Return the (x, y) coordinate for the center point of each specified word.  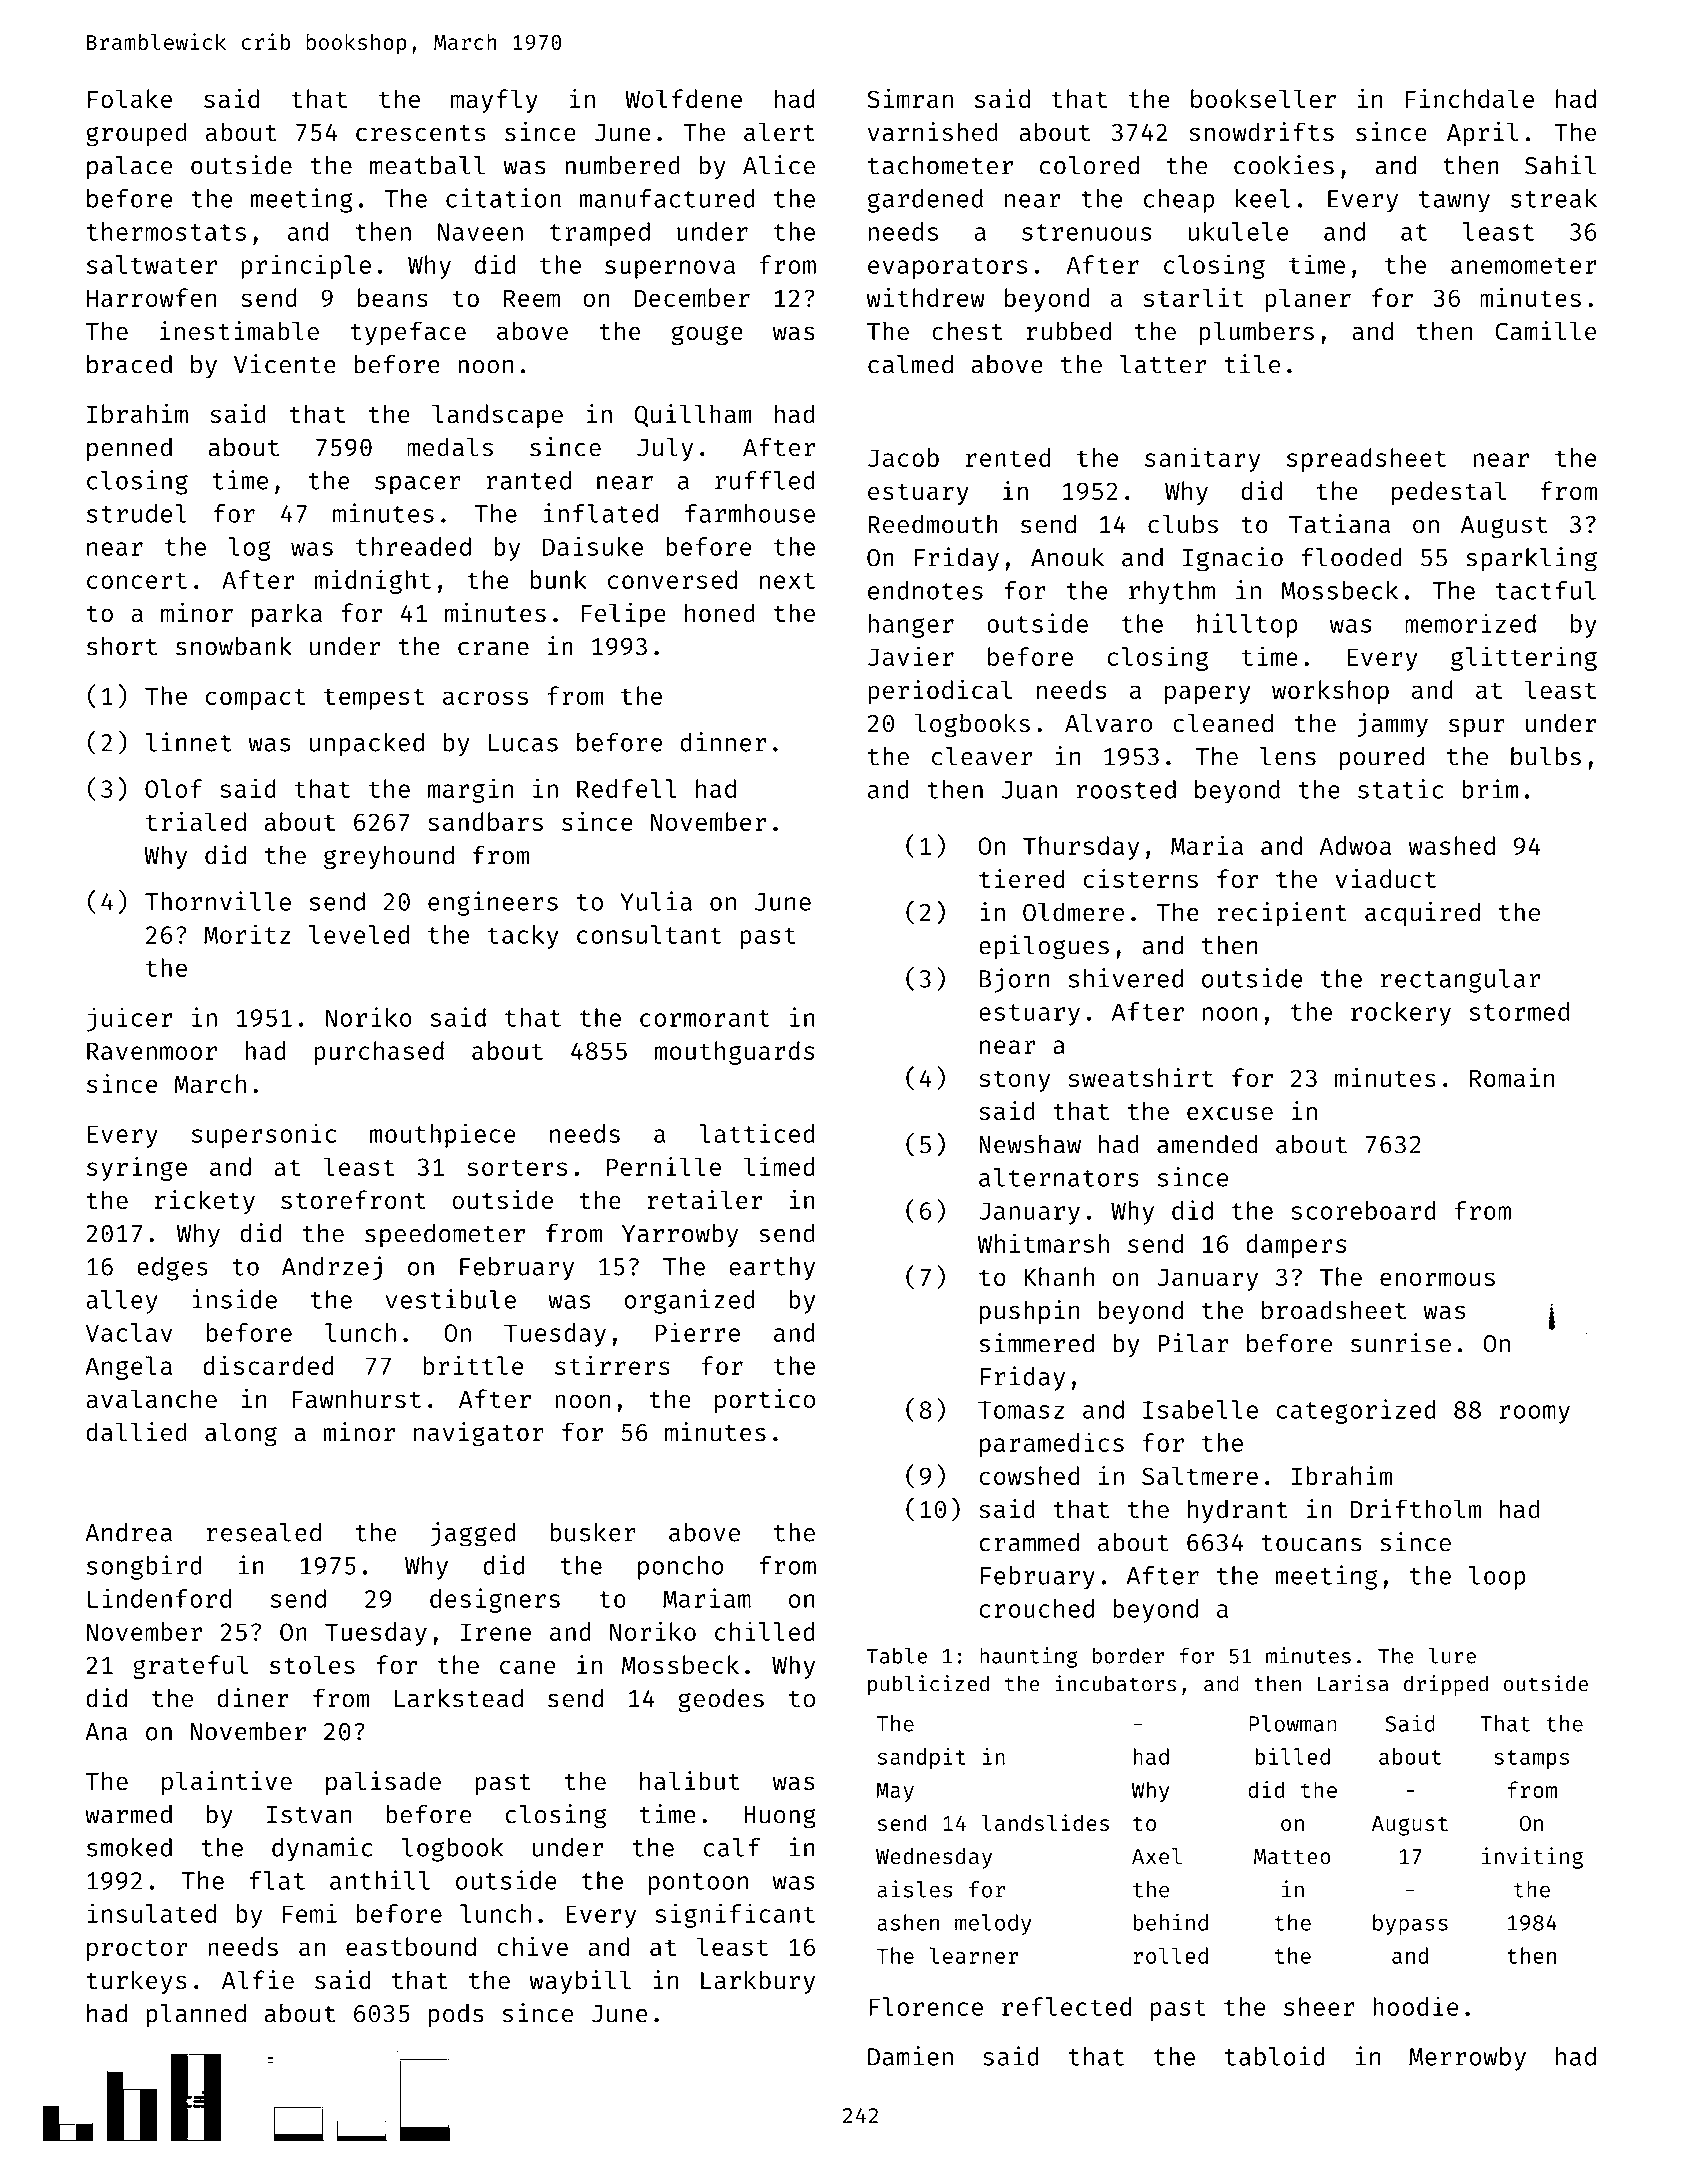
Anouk (1067, 557)
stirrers (612, 1365)
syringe (137, 1168)
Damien (910, 2056)
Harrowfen (151, 297)
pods (456, 2015)
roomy (1535, 1414)
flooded (1352, 557)
